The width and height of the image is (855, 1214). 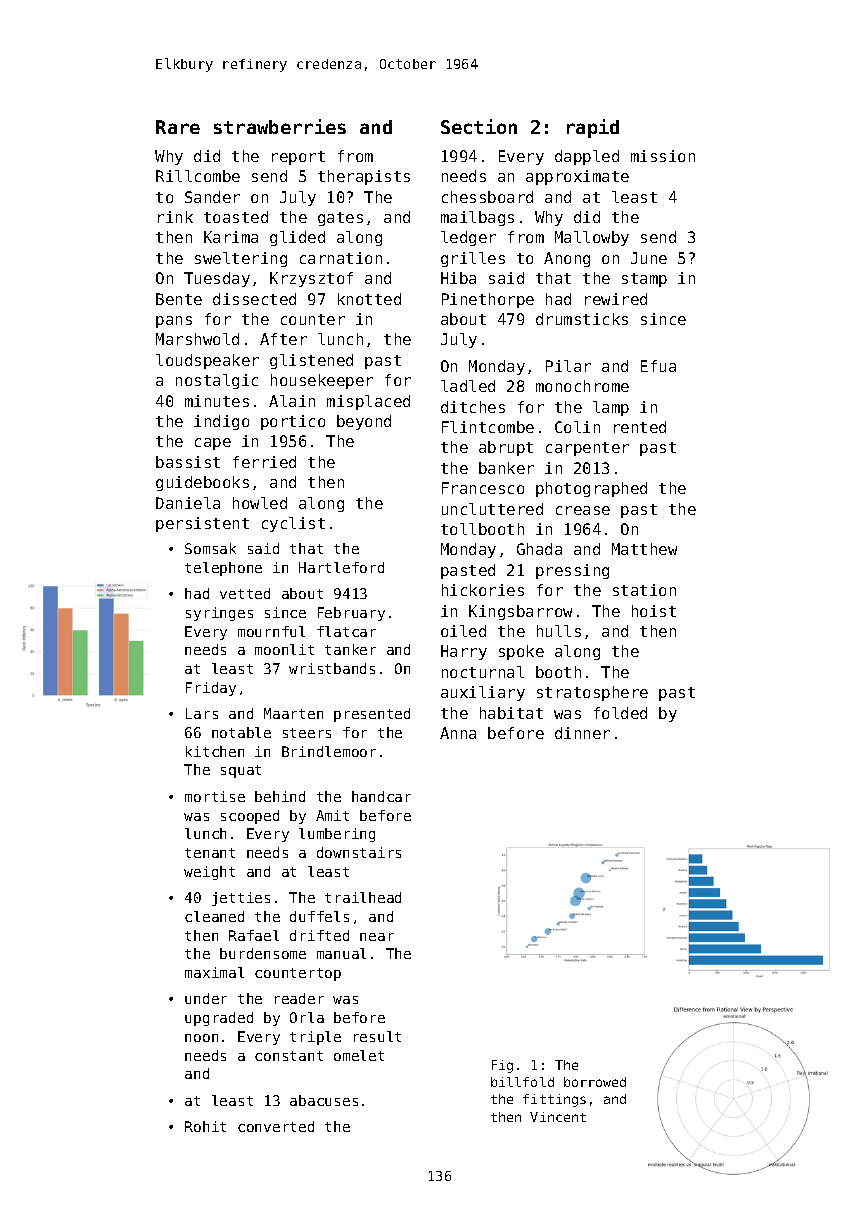 What do you see at coordinates (178, 127) in the image?
I see `Rare` at bounding box center [178, 127].
